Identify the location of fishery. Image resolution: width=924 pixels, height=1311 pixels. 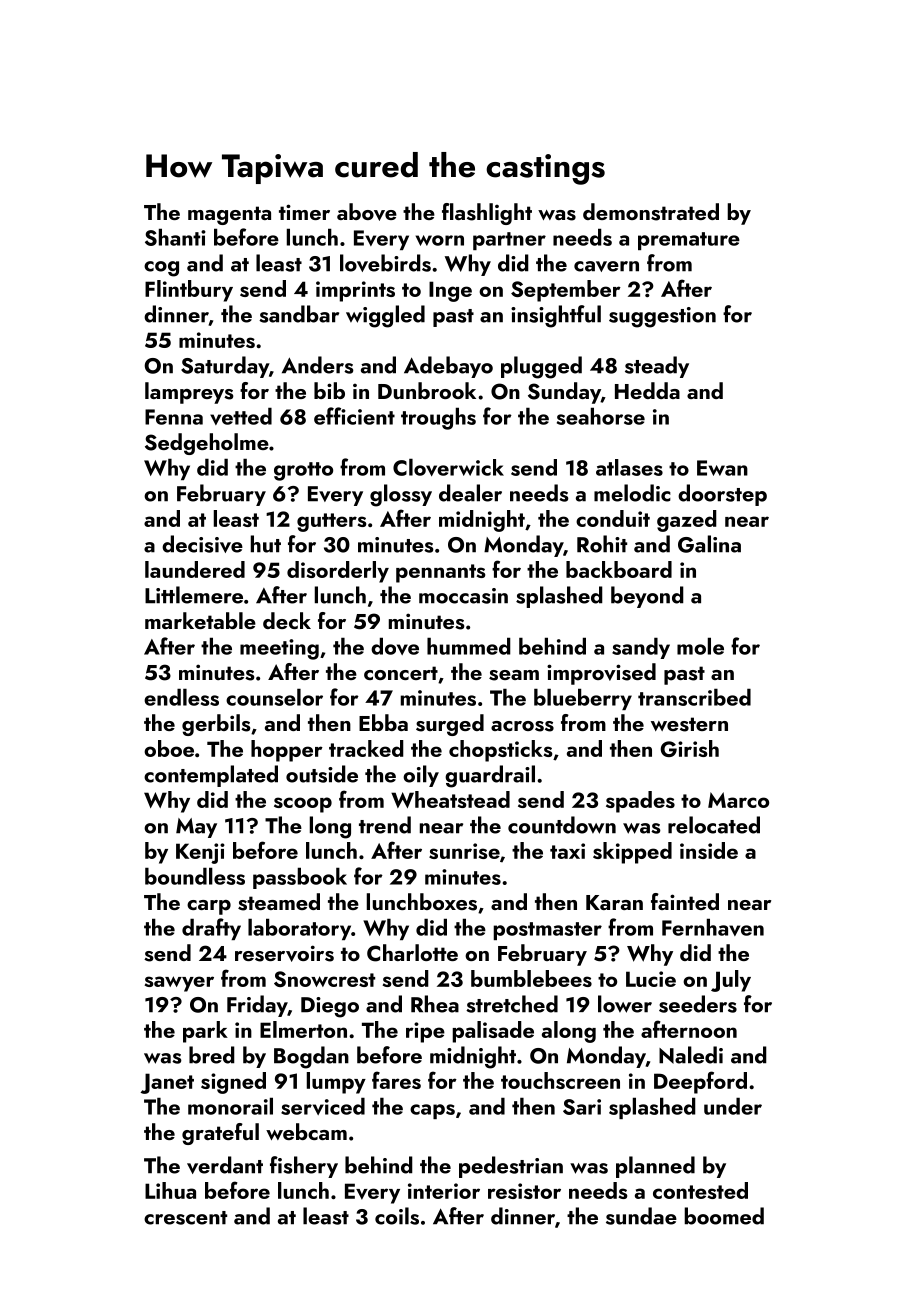
(304, 1167).
